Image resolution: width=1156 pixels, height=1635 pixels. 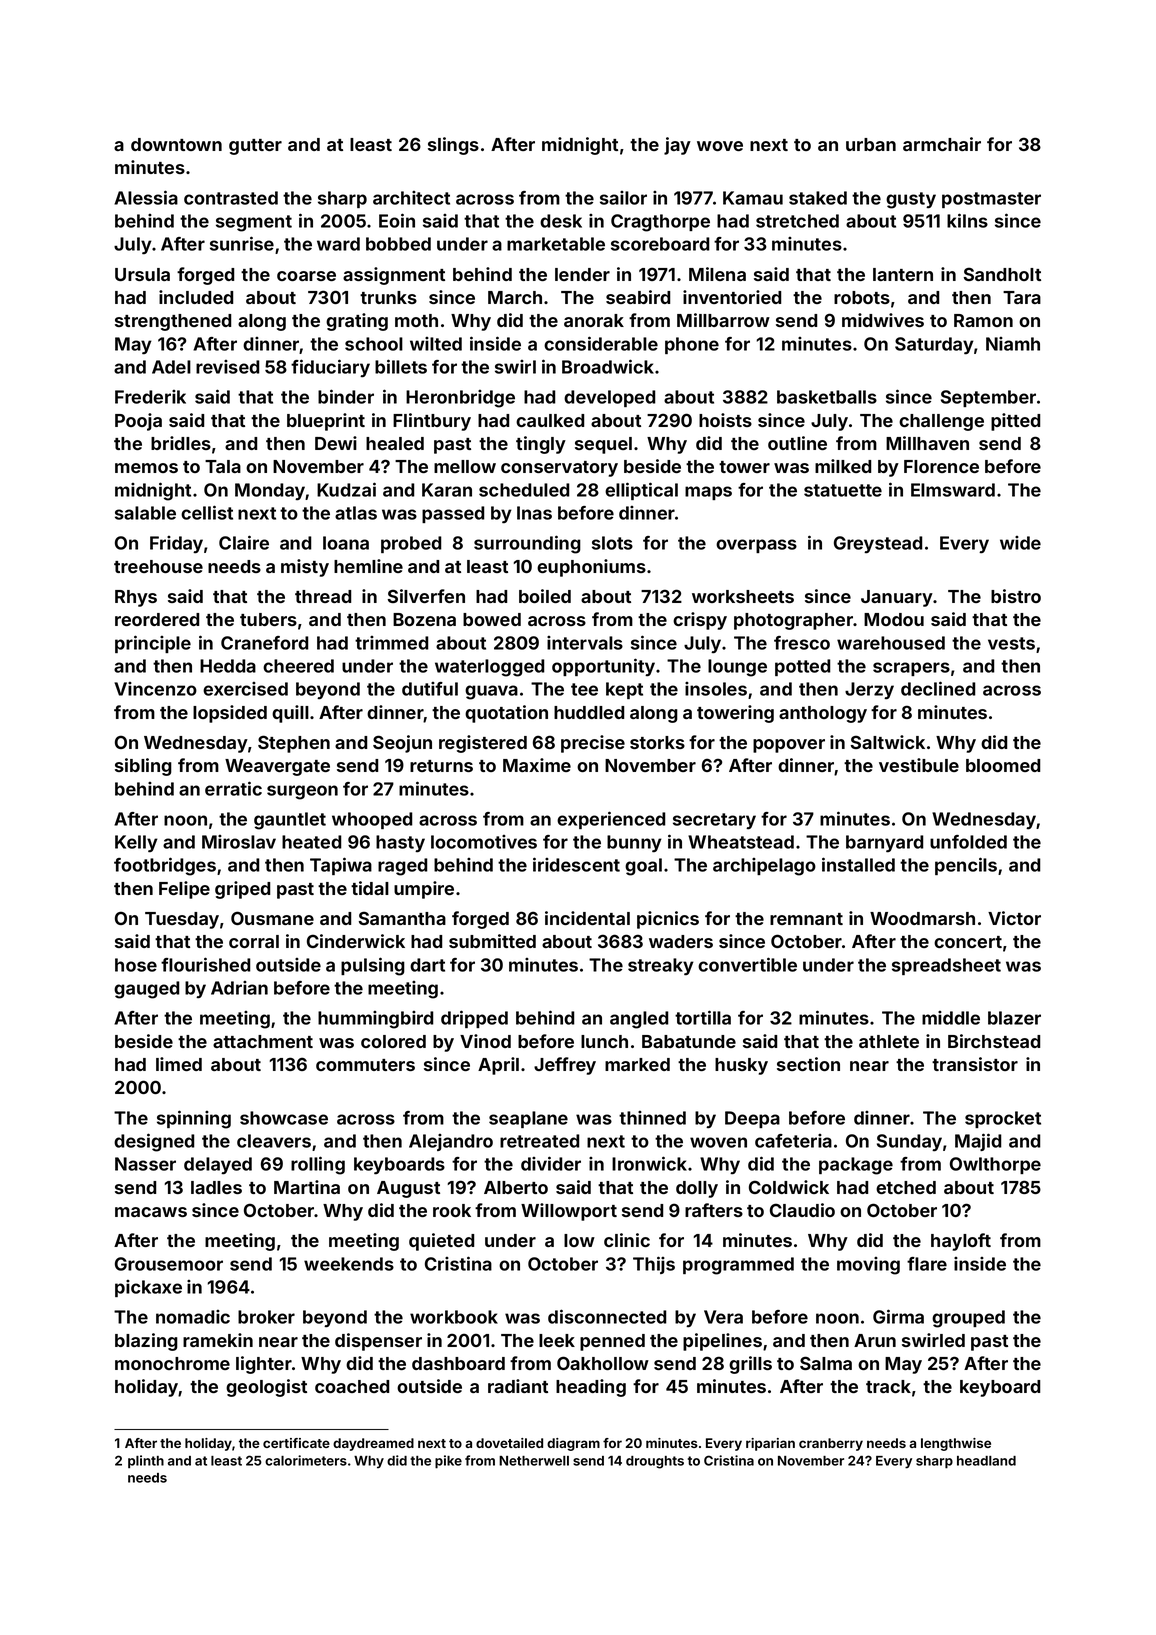 What do you see at coordinates (375, 1020) in the document?
I see `hummingbird` at bounding box center [375, 1020].
